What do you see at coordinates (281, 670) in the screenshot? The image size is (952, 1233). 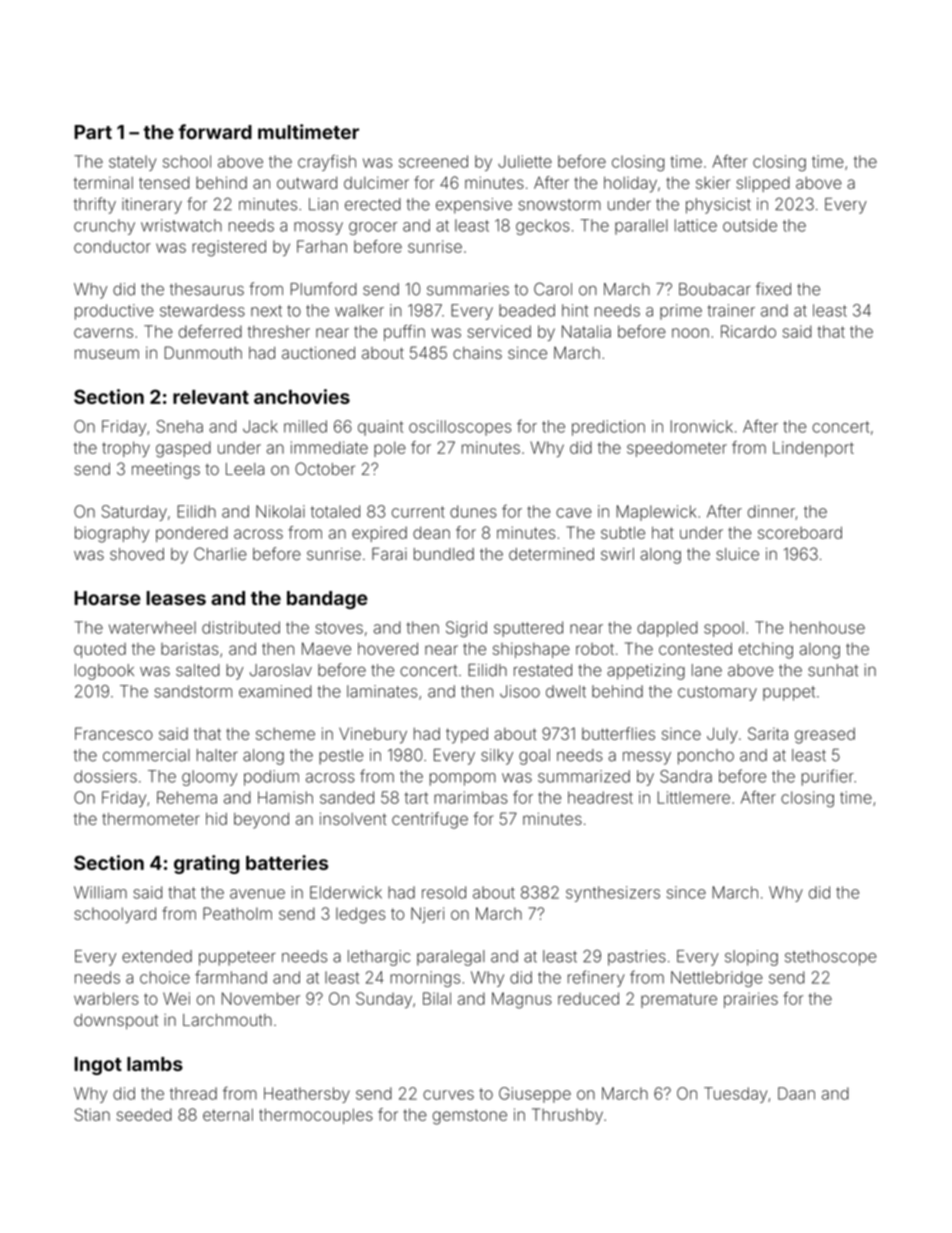 I see `Jaroslav` at bounding box center [281, 670].
